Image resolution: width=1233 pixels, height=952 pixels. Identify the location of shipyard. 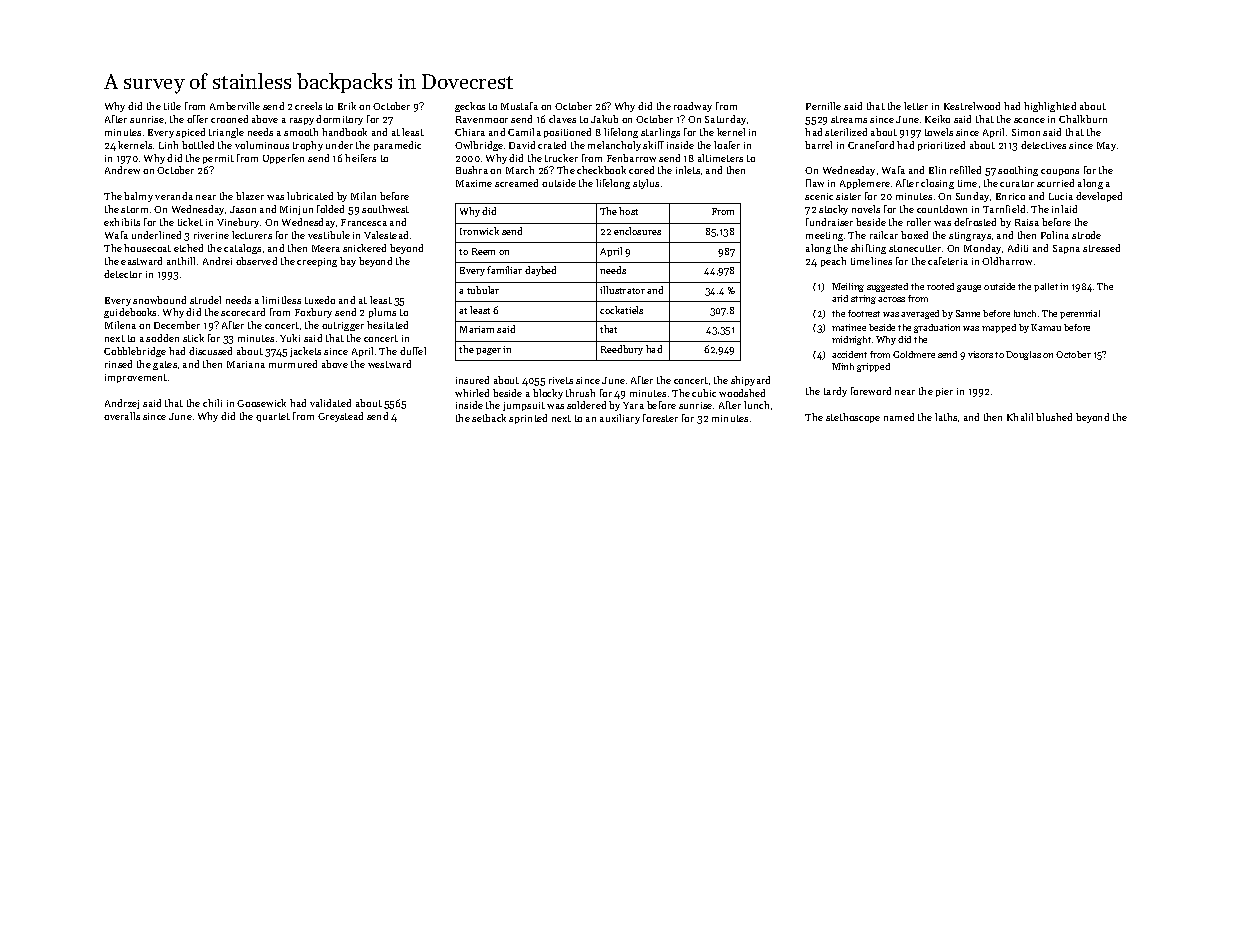
(750, 381).
